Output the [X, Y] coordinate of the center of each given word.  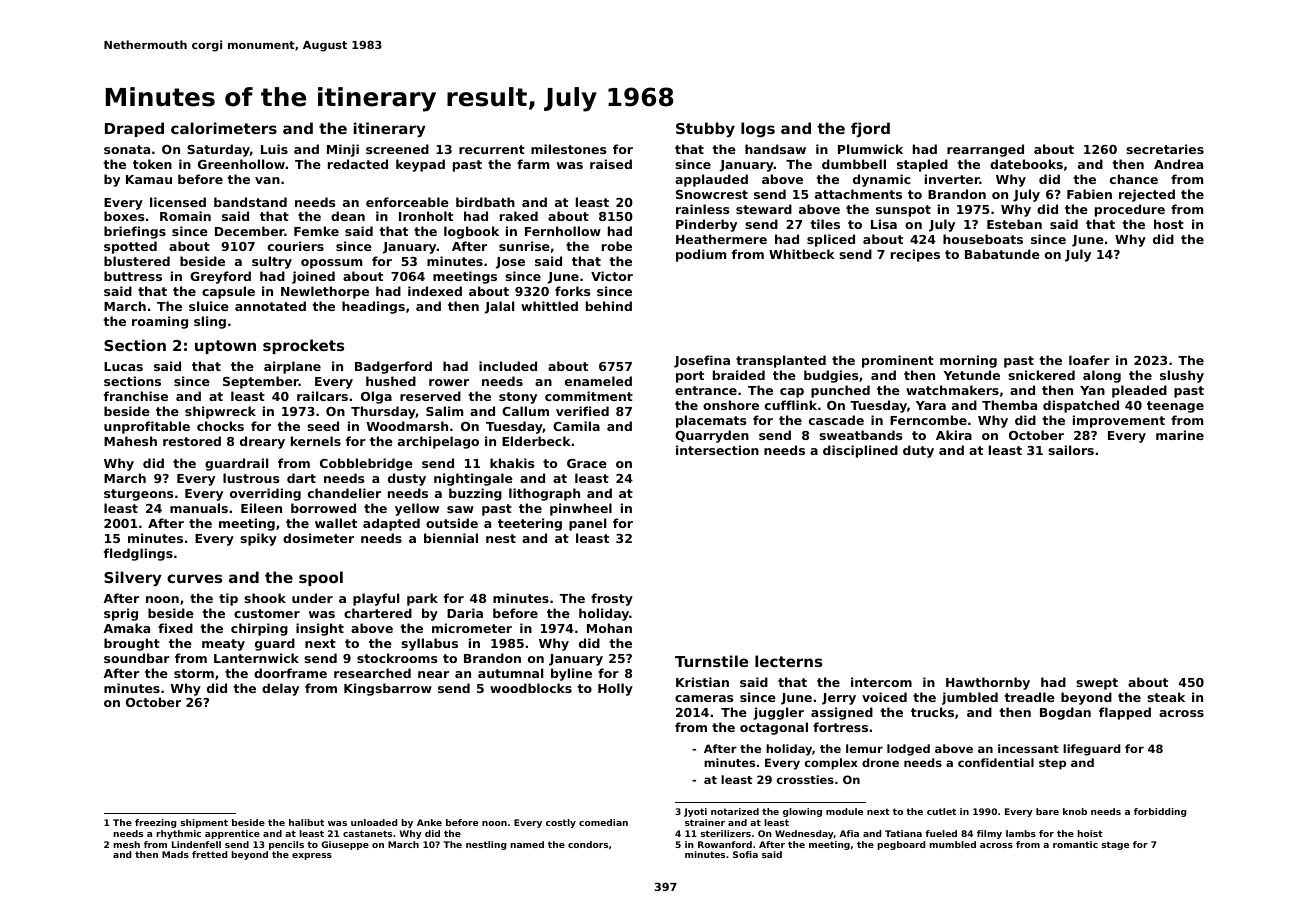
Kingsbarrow [388, 689]
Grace [587, 463]
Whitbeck [802, 254]
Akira [954, 435]
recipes [915, 255]
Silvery [133, 578]
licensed [178, 202]
